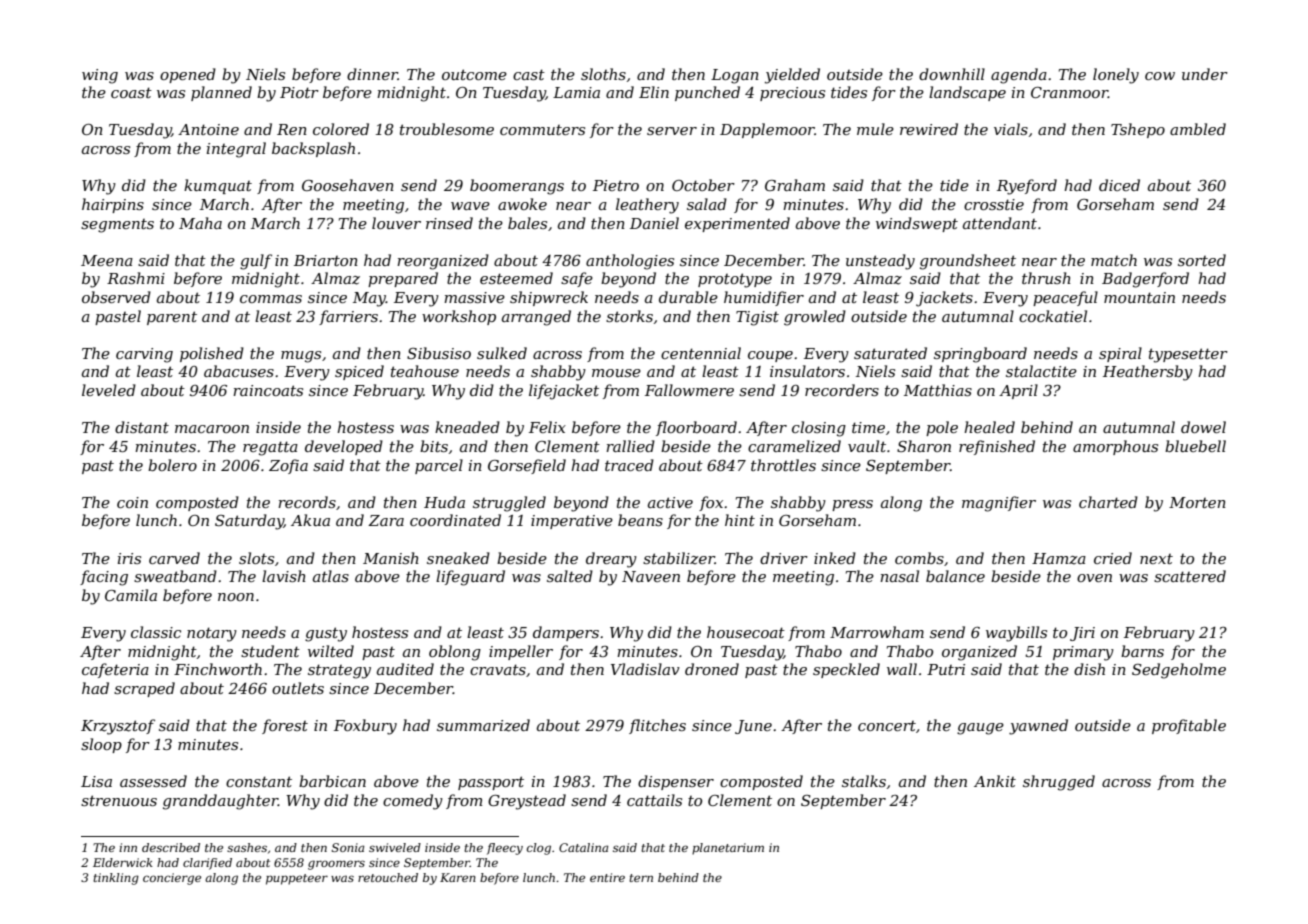 This page has width=1308, height=924. What do you see at coordinates (641, 878) in the page?
I see `tern` at bounding box center [641, 878].
